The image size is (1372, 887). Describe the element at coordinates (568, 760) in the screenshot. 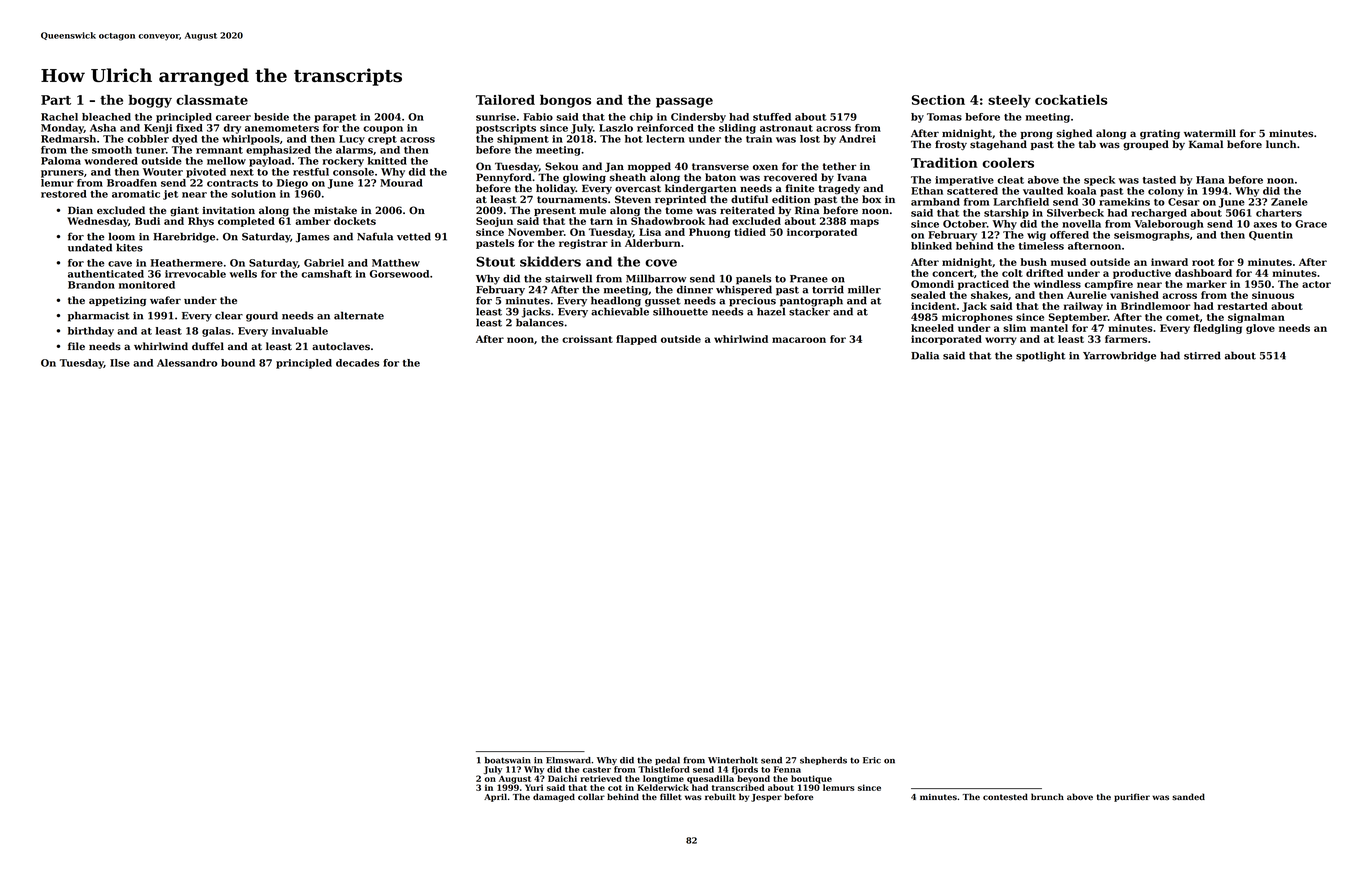

I see `Elmsward` at that location.
